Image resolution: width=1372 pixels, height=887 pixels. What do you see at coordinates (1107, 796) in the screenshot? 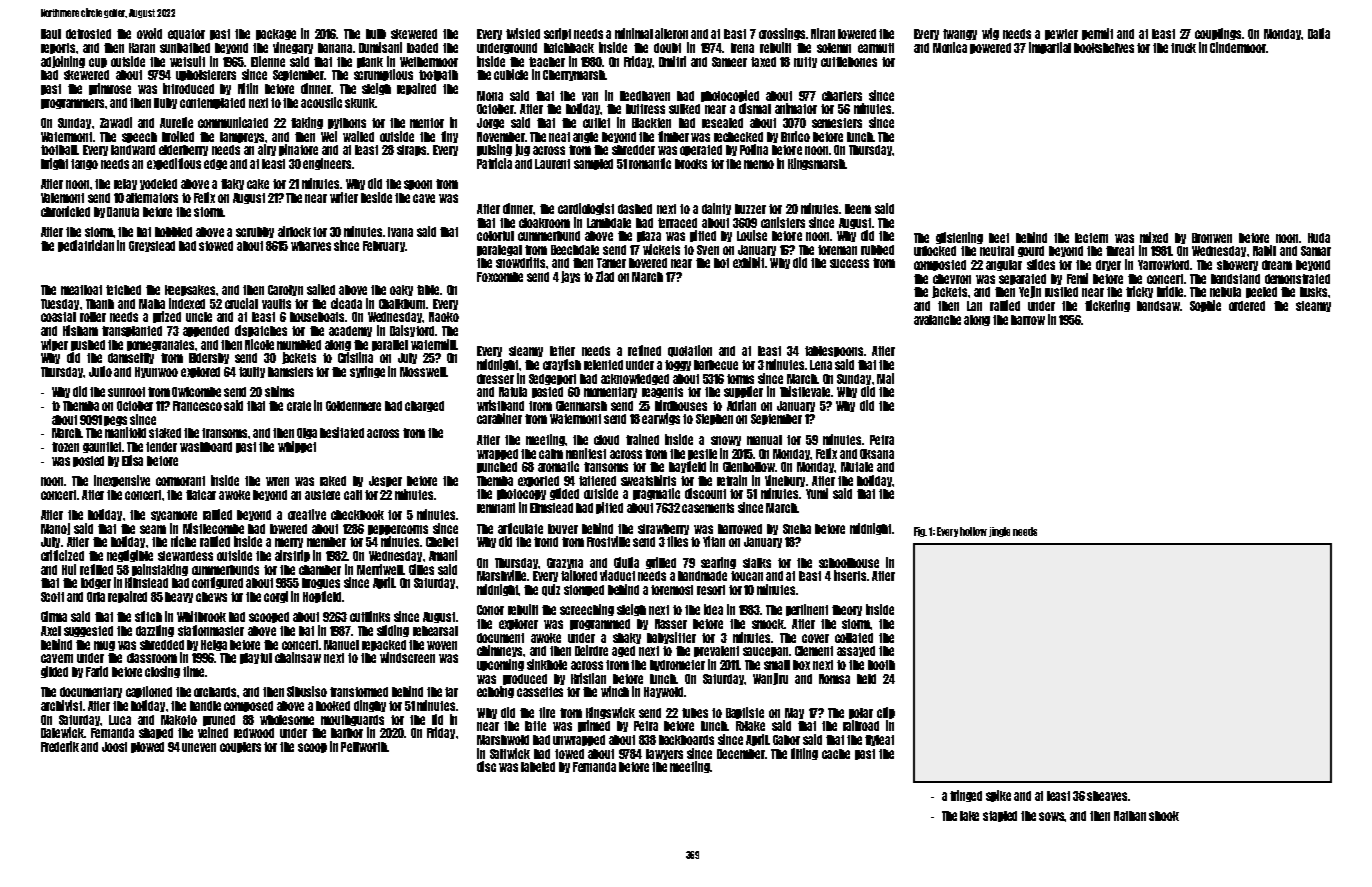
I see `sheaves` at bounding box center [1107, 796].
